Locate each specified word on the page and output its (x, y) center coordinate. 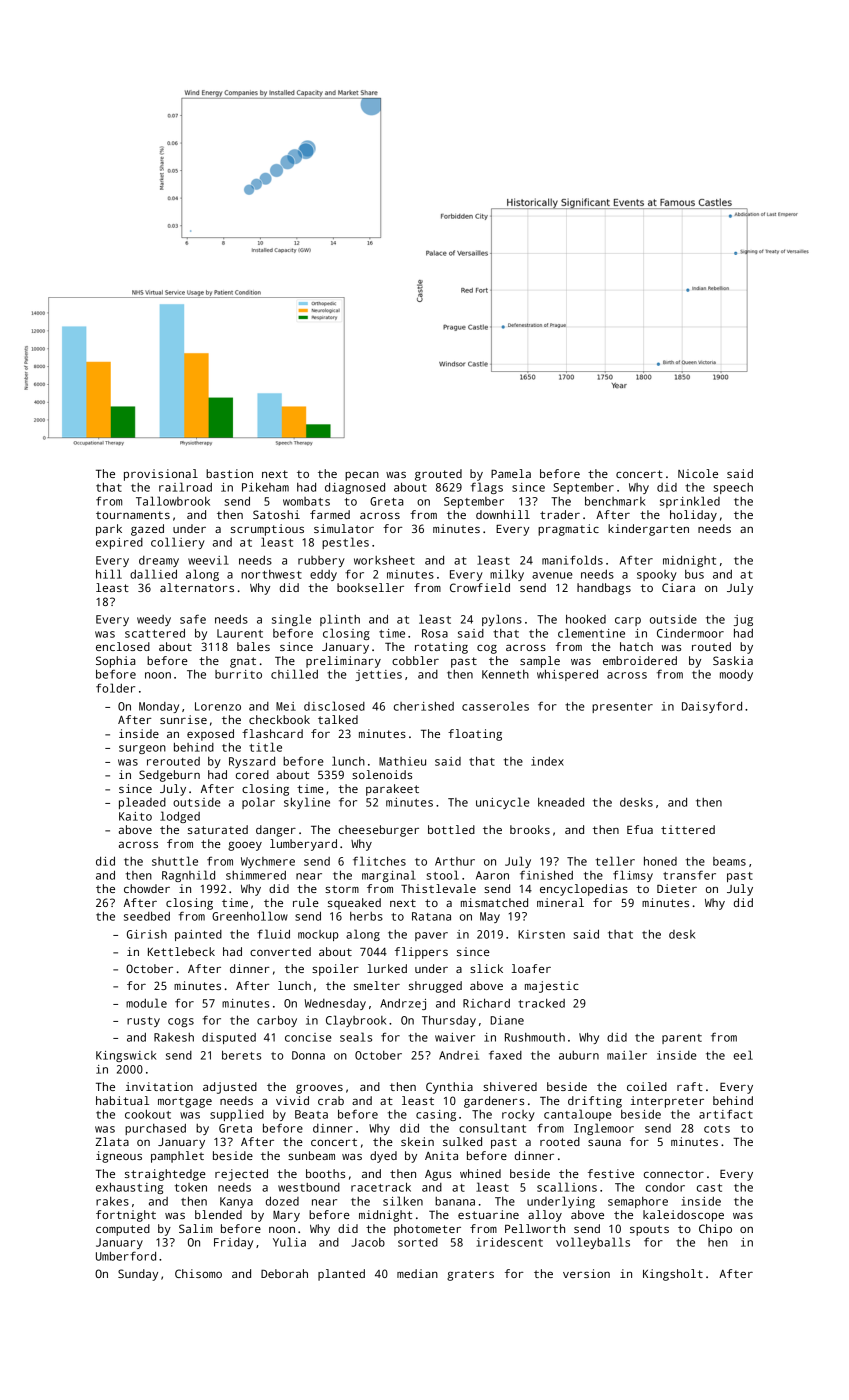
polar (258, 803)
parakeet (392, 790)
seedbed (147, 916)
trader (560, 514)
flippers (421, 953)
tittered (688, 829)
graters (470, 1275)
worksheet (384, 560)
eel (743, 1055)
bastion (229, 473)
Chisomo (198, 1273)
